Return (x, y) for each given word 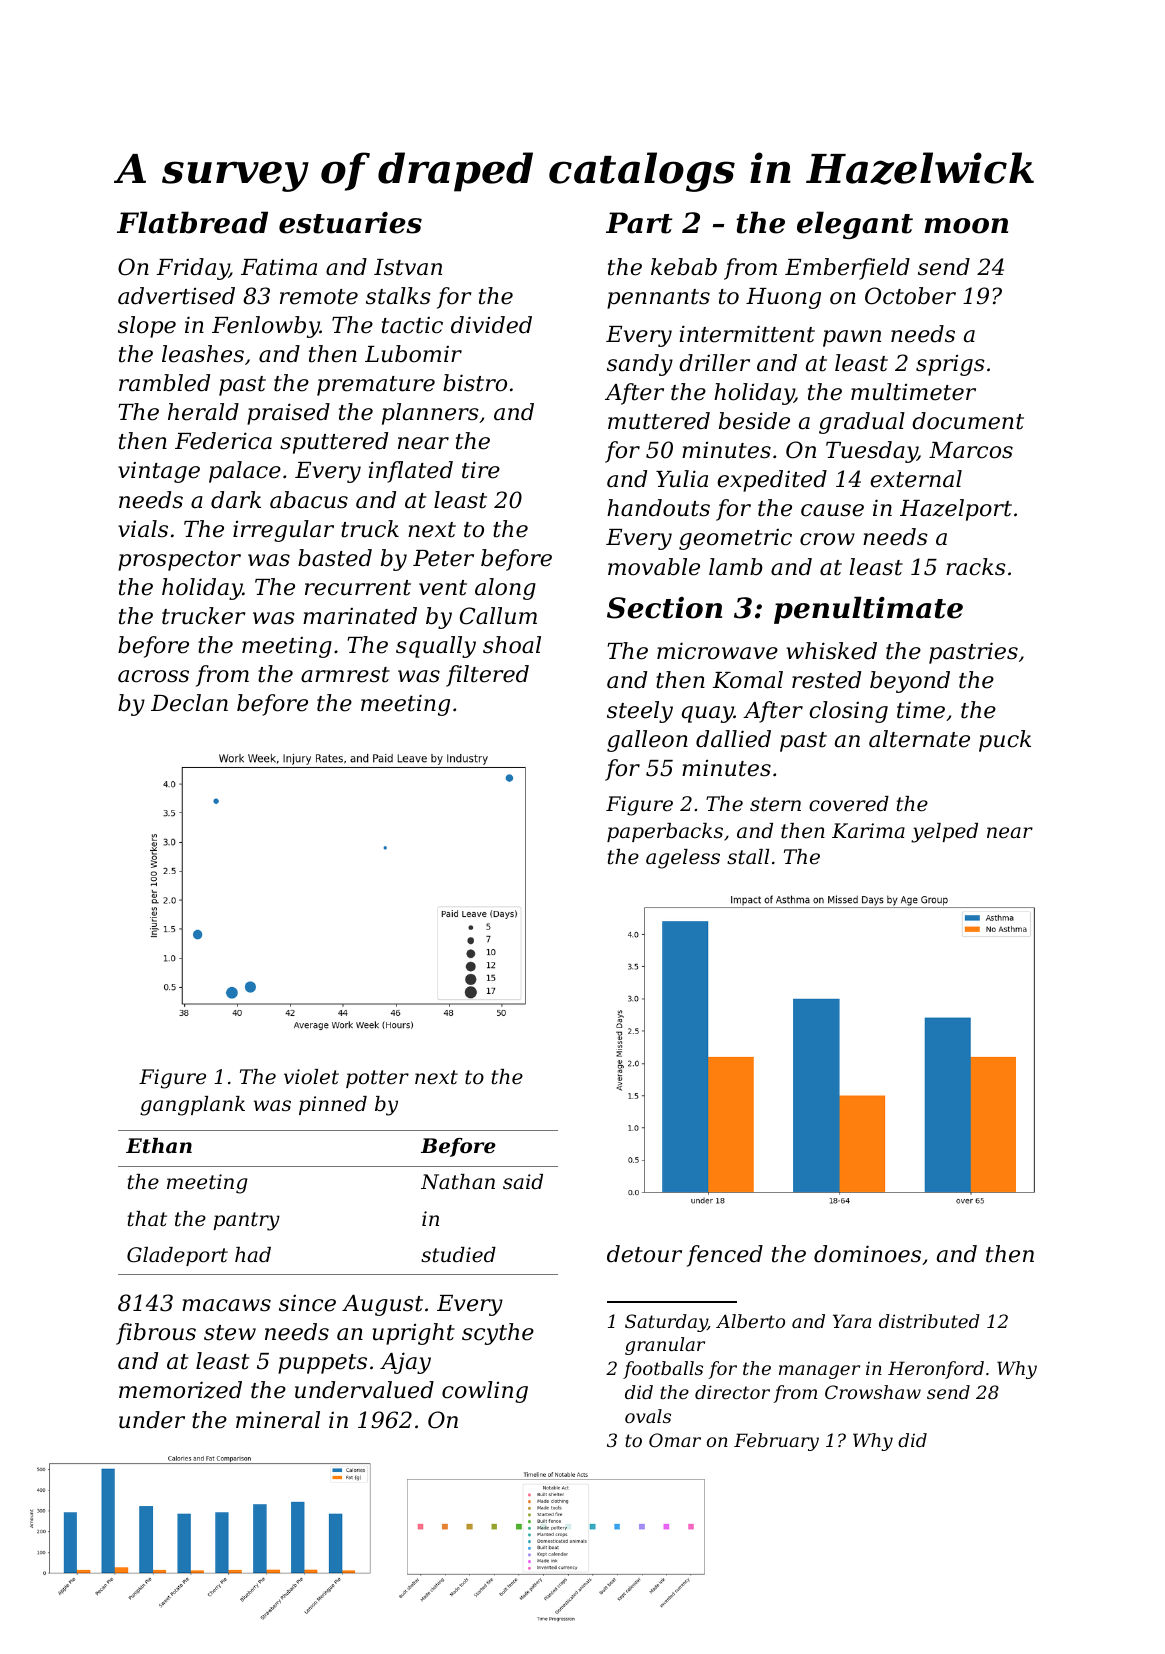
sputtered (334, 443)
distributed (929, 1321)
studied (458, 1255)
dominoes (867, 1254)
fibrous (156, 1334)
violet (311, 1077)
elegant (855, 225)
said (523, 1182)
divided (491, 325)
